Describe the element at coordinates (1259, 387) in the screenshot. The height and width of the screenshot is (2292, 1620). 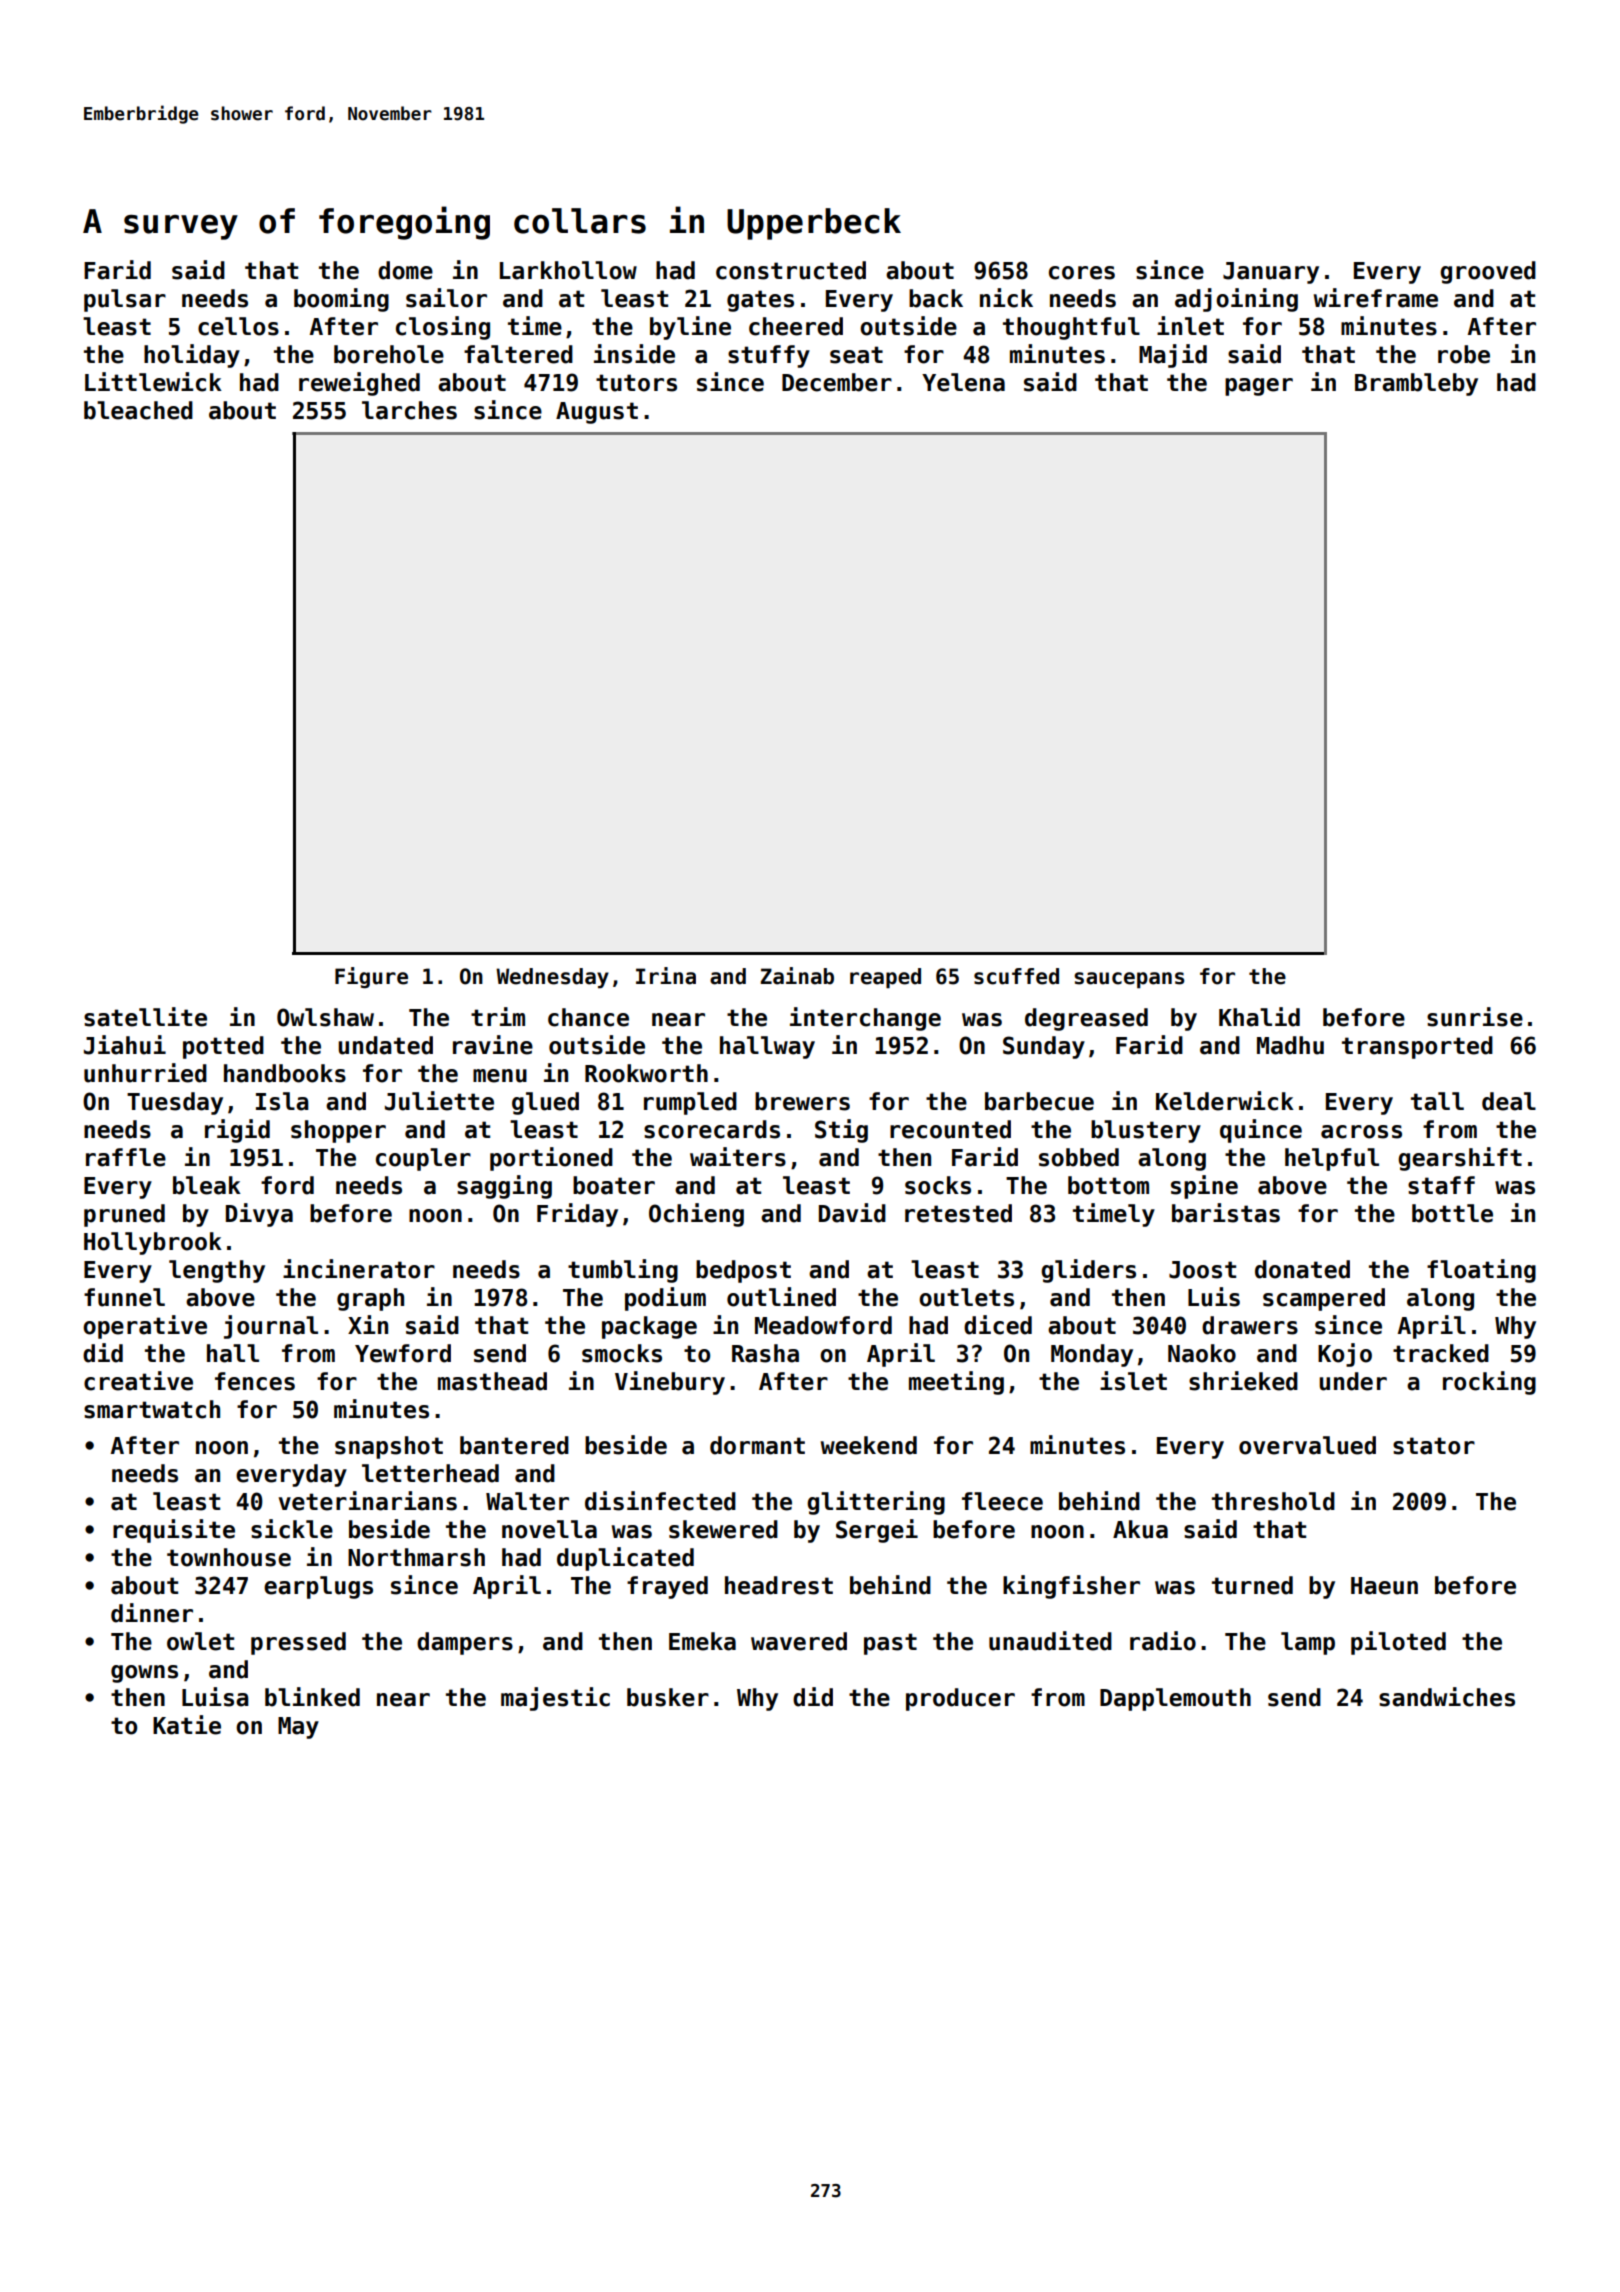
I see `pager` at that location.
